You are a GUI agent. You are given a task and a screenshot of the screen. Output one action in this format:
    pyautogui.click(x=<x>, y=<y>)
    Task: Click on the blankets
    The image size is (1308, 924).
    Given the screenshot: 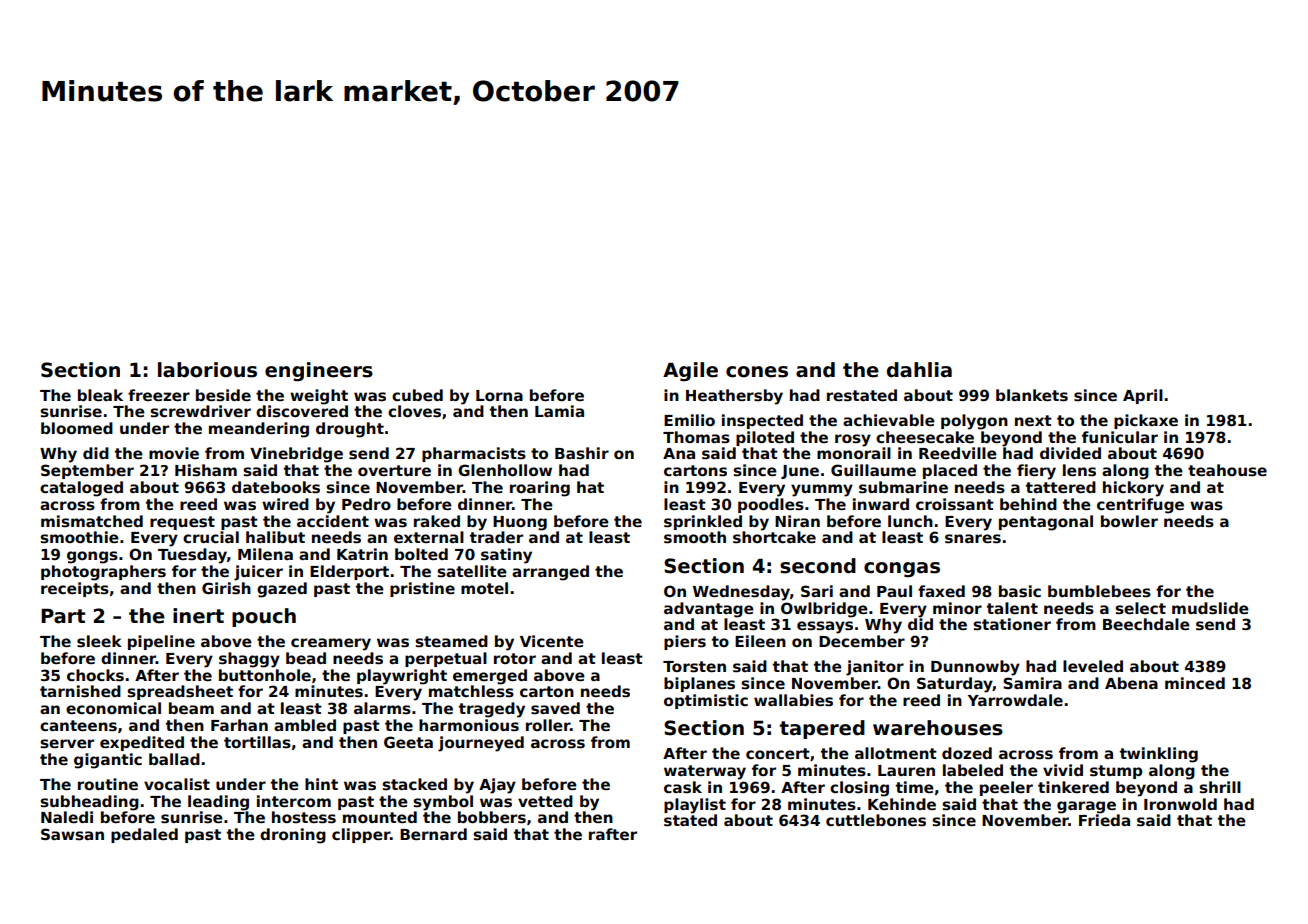 What is the action you would take?
    pyautogui.click(x=1032, y=395)
